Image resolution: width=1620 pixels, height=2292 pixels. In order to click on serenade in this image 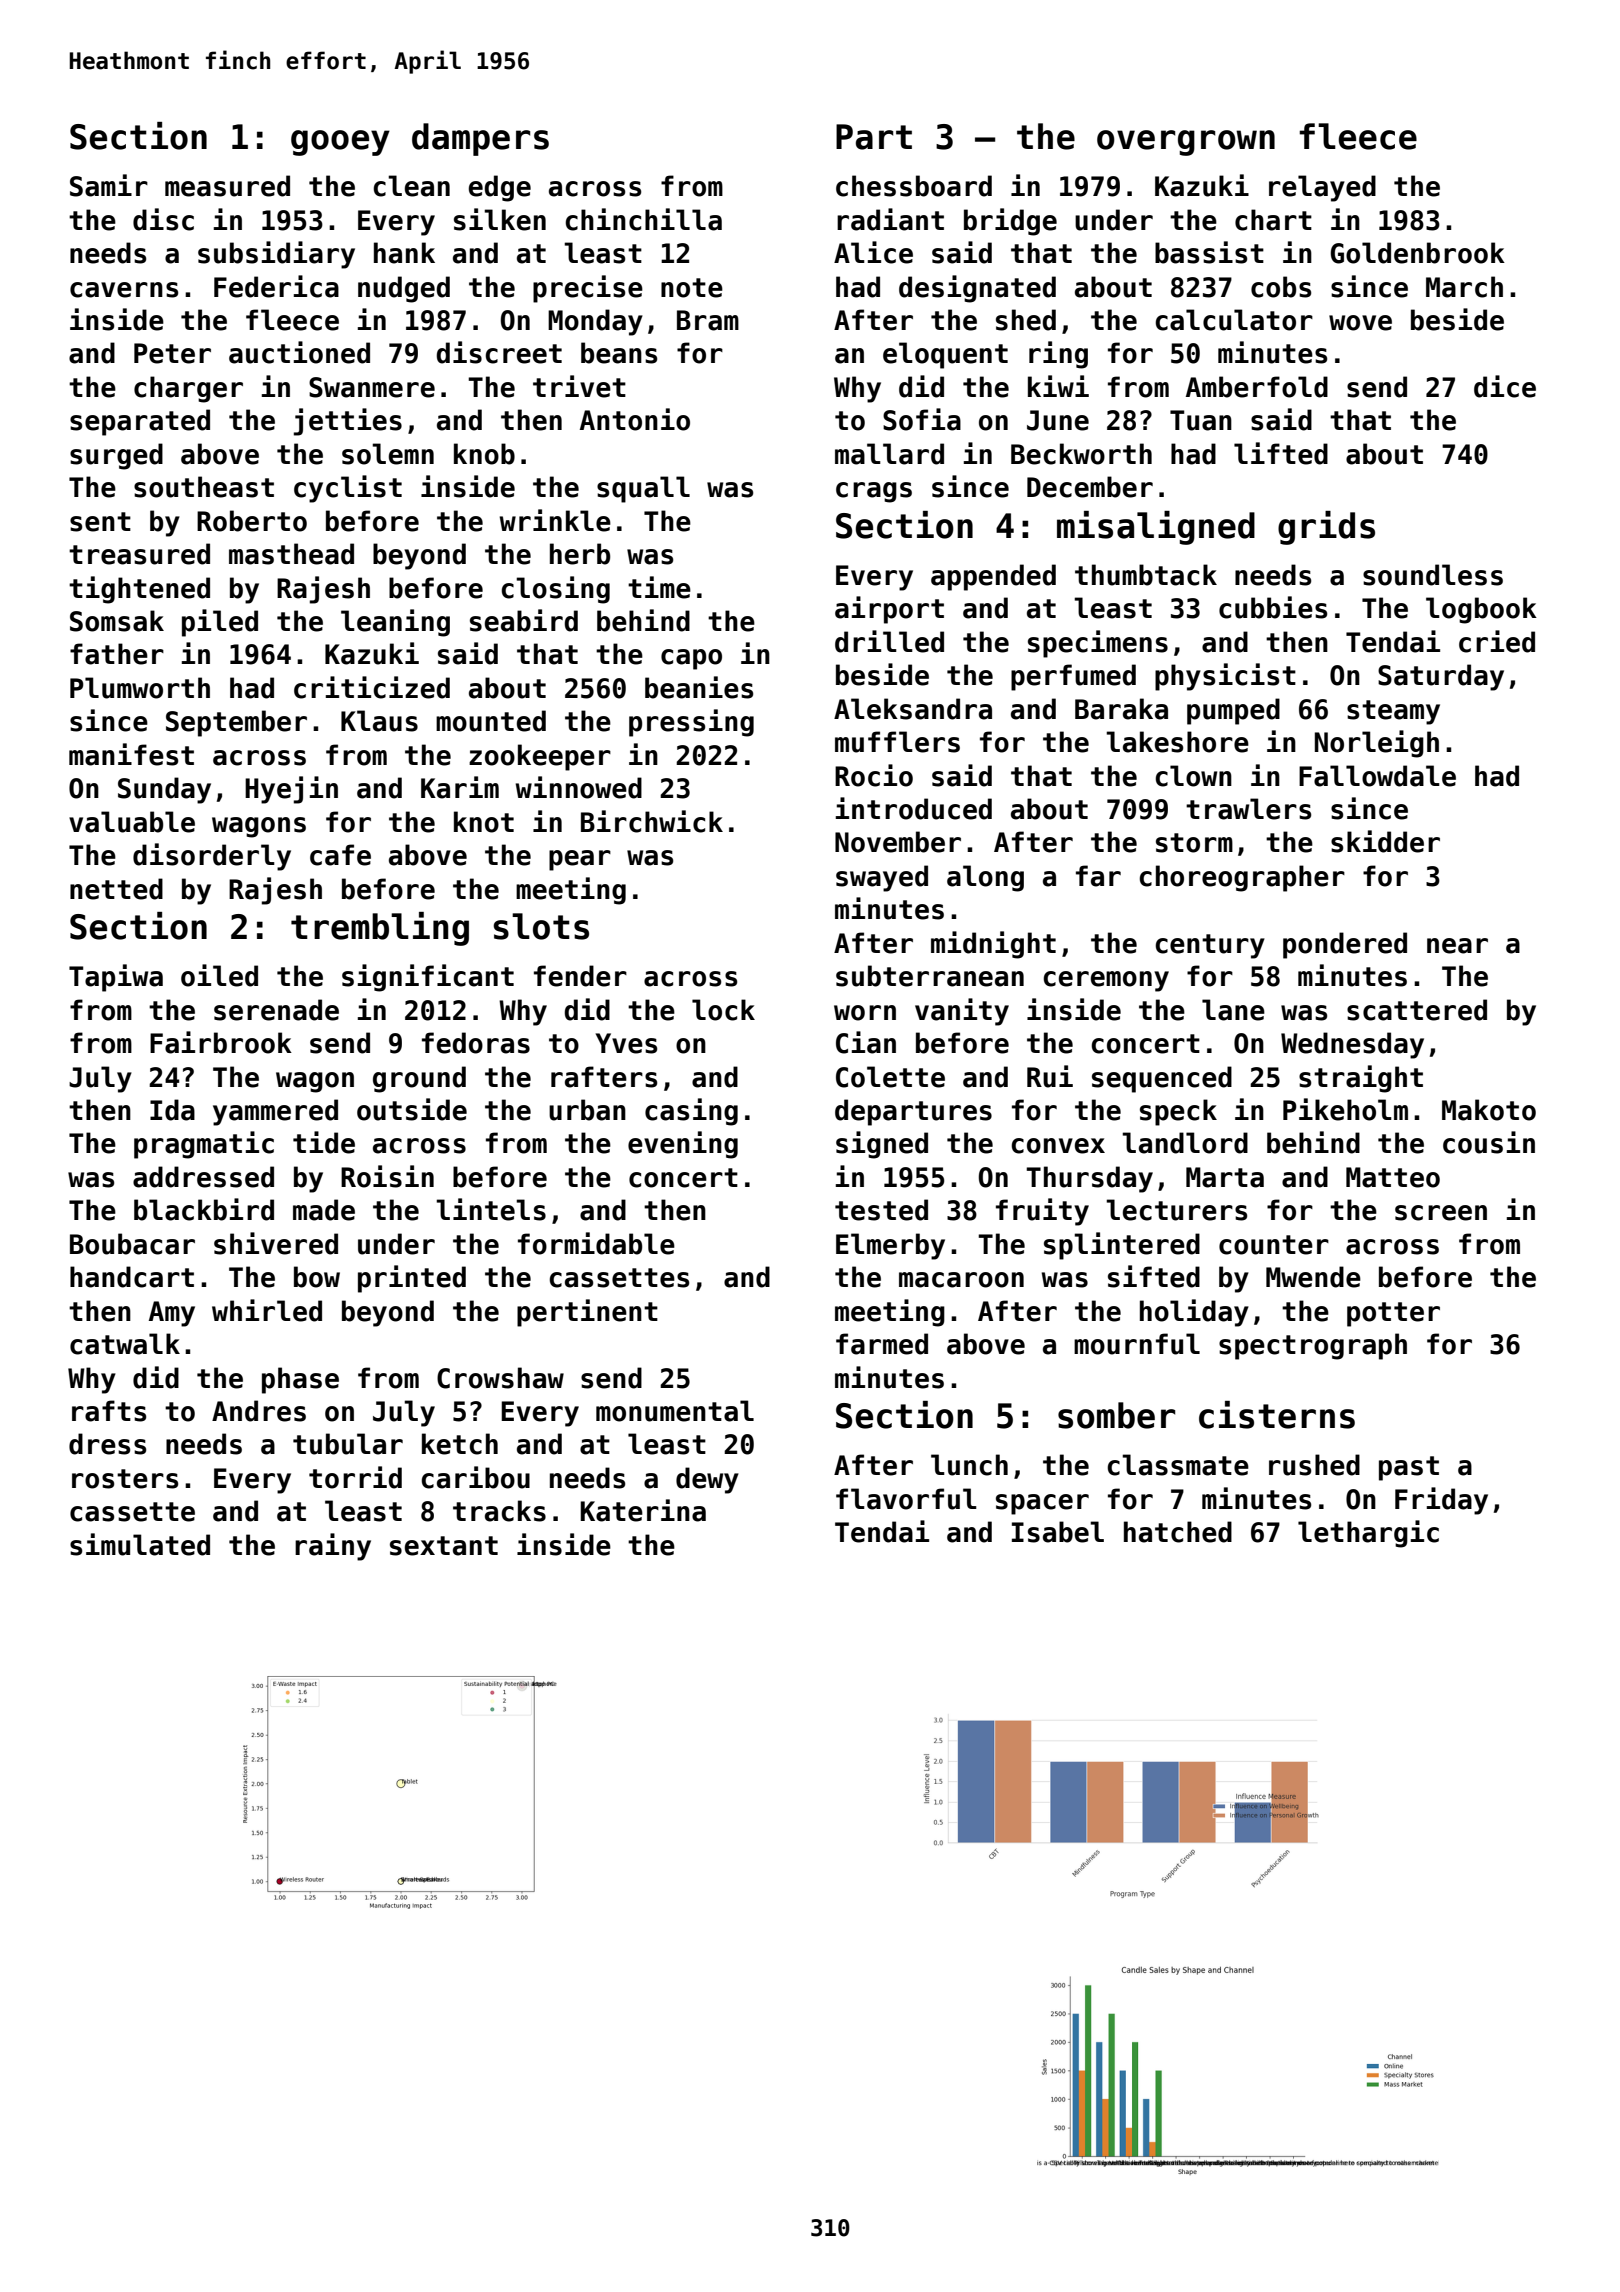, I will do `click(276, 1010)`.
